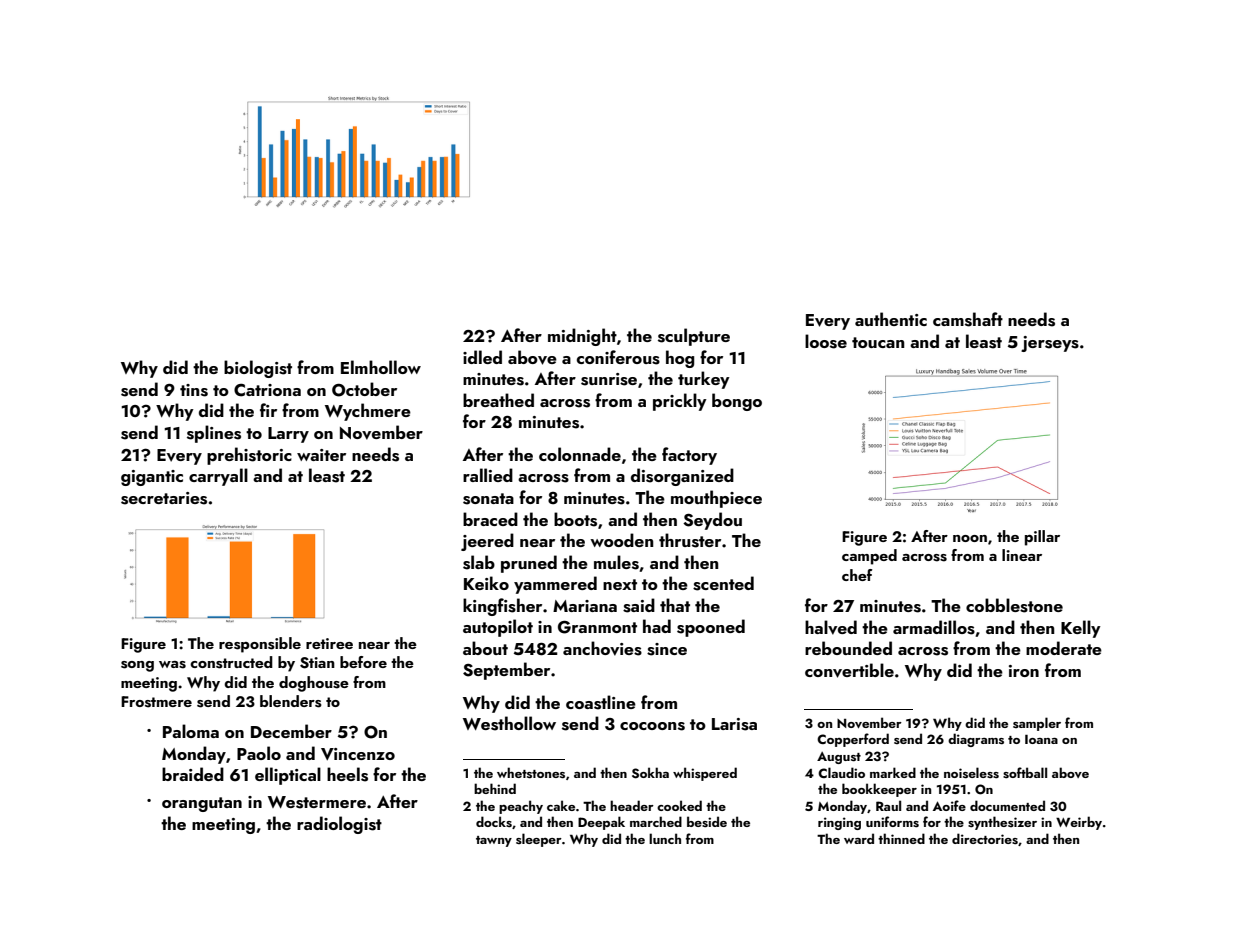 The image size is (1233, 952). Describe the element at coordinates (329, 643) in the document. I see `retiree` at that location.
